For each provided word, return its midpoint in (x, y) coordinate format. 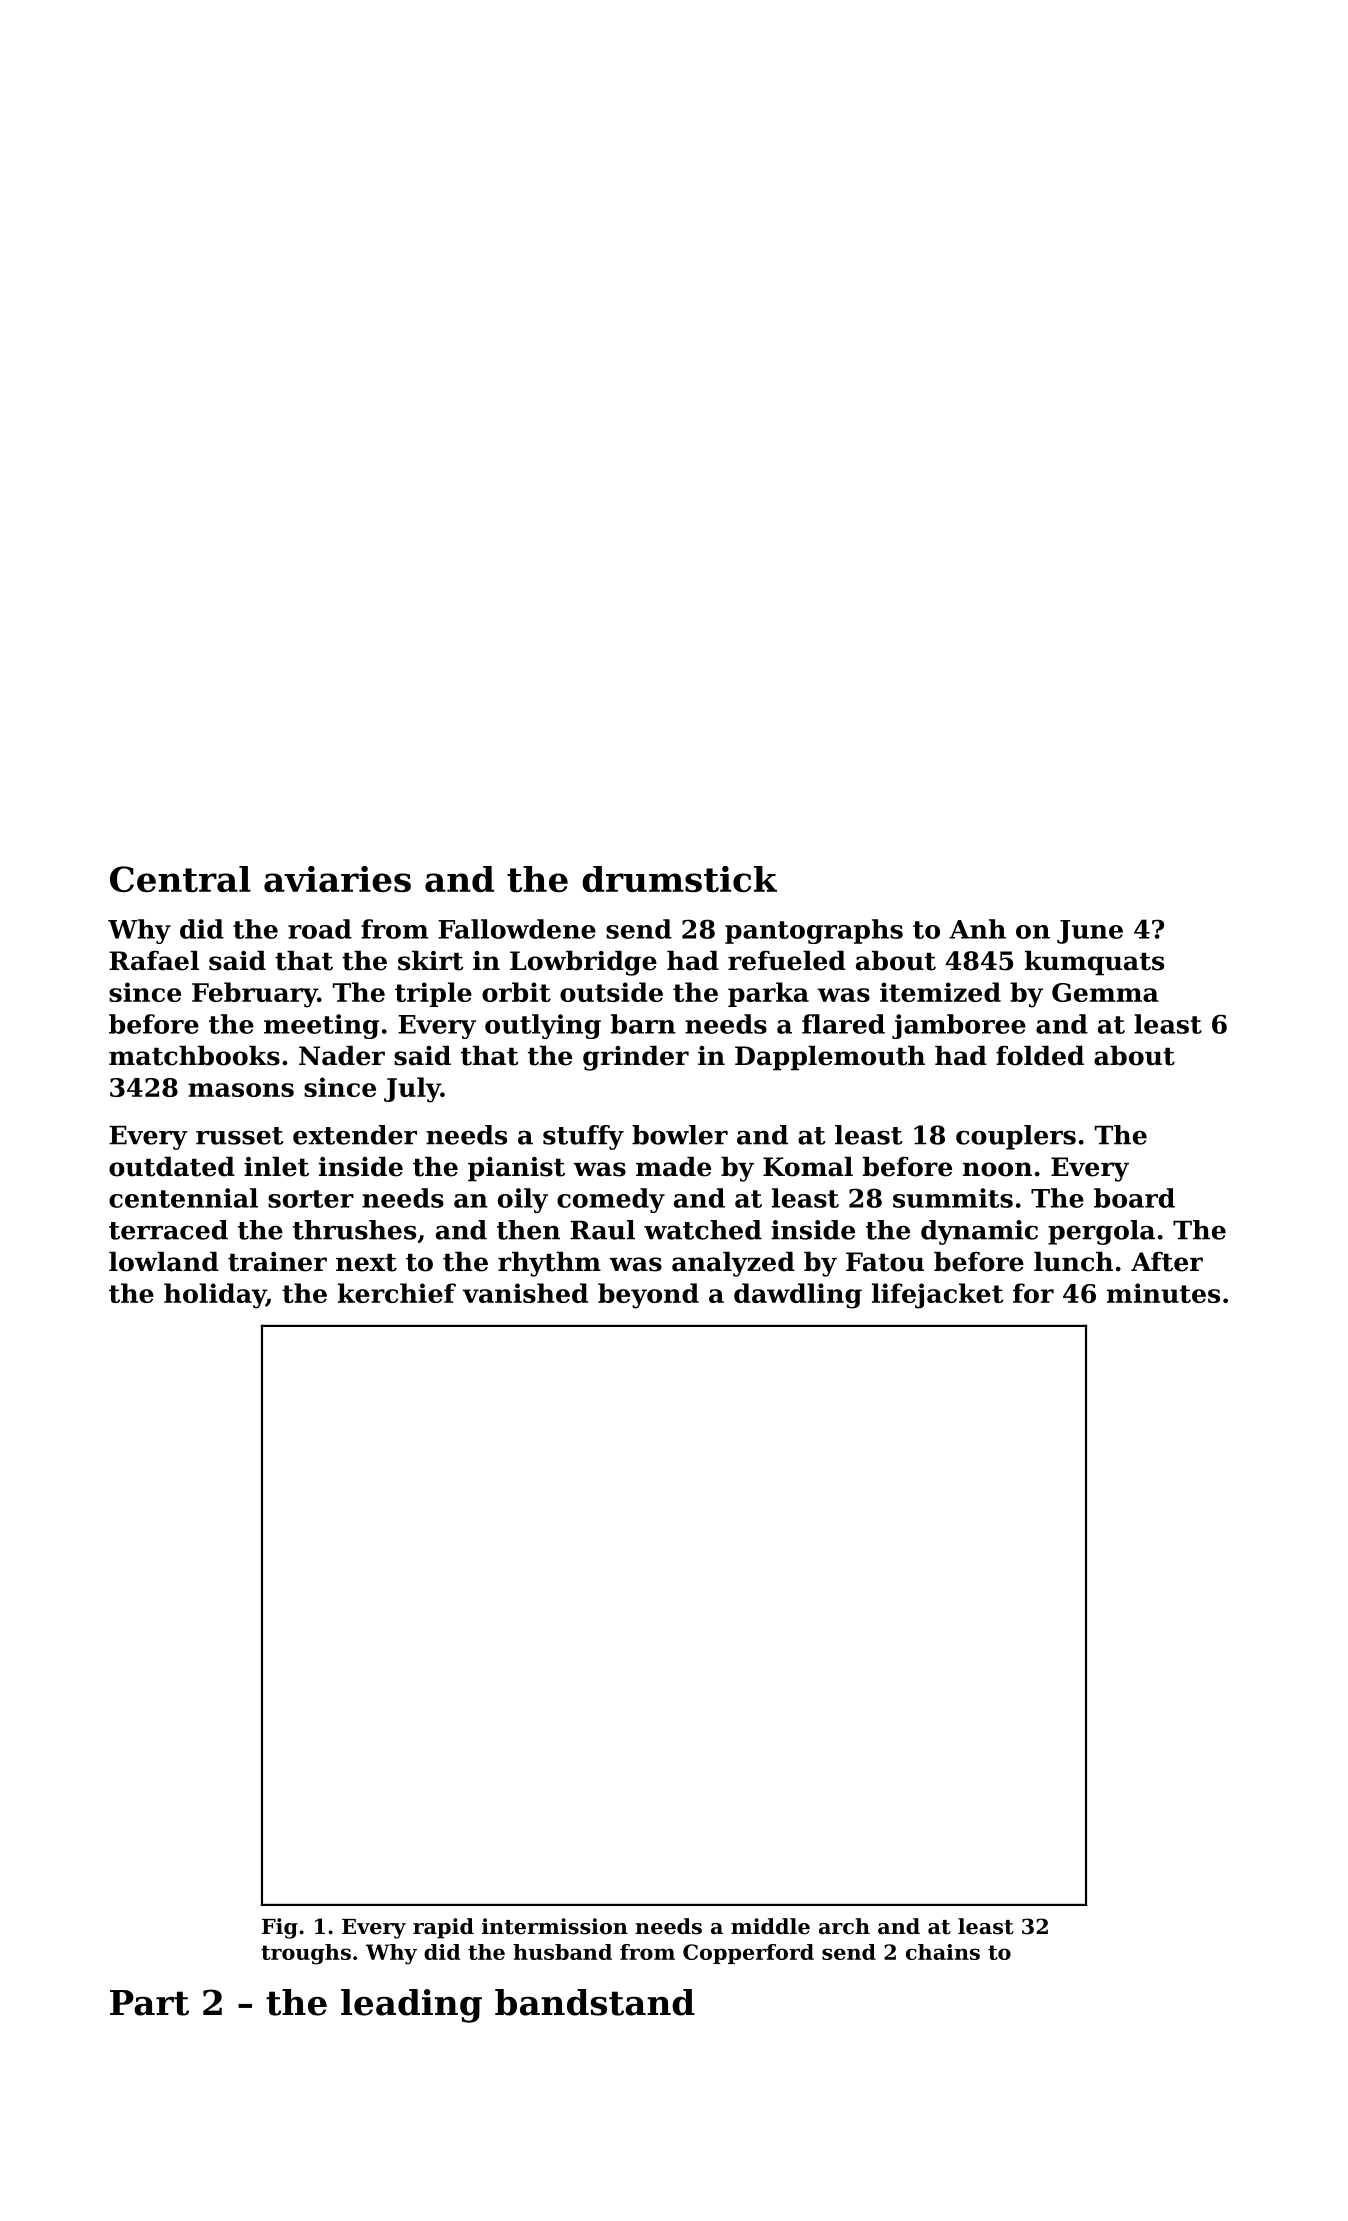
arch (844, 1926)
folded (1040, 1055)
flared (843, 1024)
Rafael (154, 960)
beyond (648, 1296)
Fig (280, 1928)
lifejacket (937, 1296)
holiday (215, 1296)
